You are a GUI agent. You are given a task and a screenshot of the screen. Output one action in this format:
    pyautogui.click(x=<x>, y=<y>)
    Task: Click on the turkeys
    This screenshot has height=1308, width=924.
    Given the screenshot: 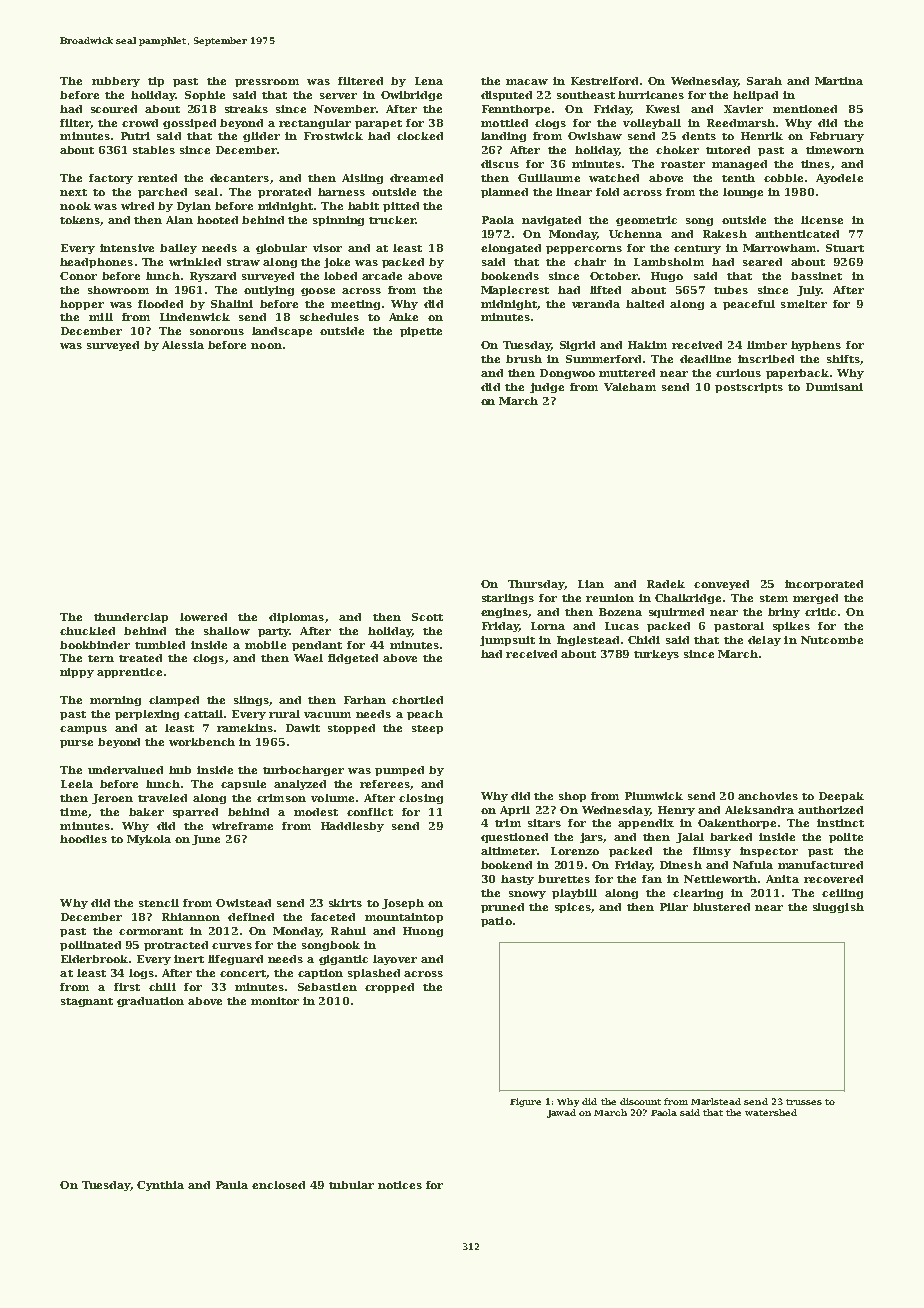 What is the action you would take?
    pyautogui.click(x=656, y=655)
